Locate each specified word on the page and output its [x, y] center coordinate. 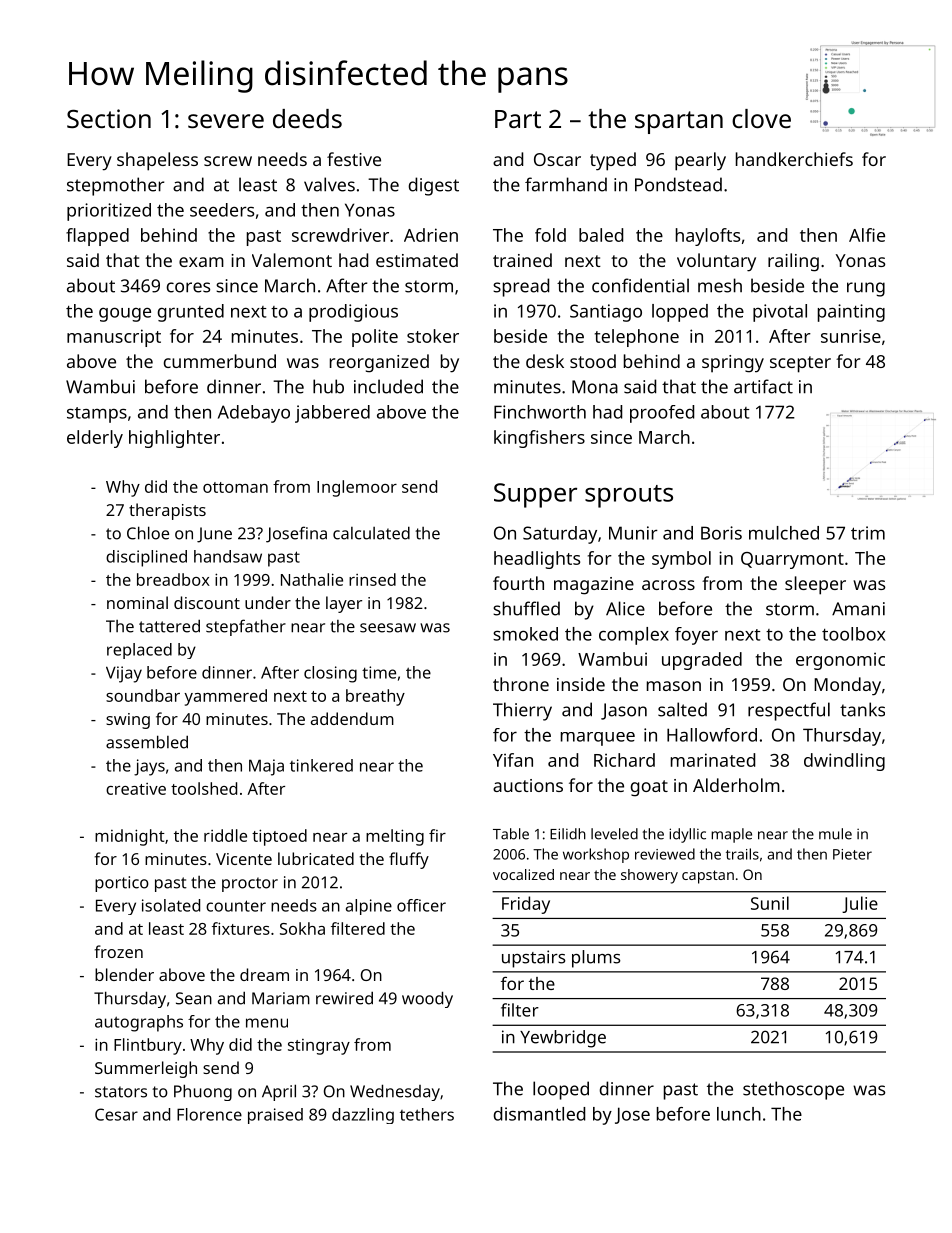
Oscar [557, 159]
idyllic [687, 835]
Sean [194, 998]
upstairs [533, 959]
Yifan [513, 760]
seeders [222, 210]
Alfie [867, 235]
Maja [266, 767]
